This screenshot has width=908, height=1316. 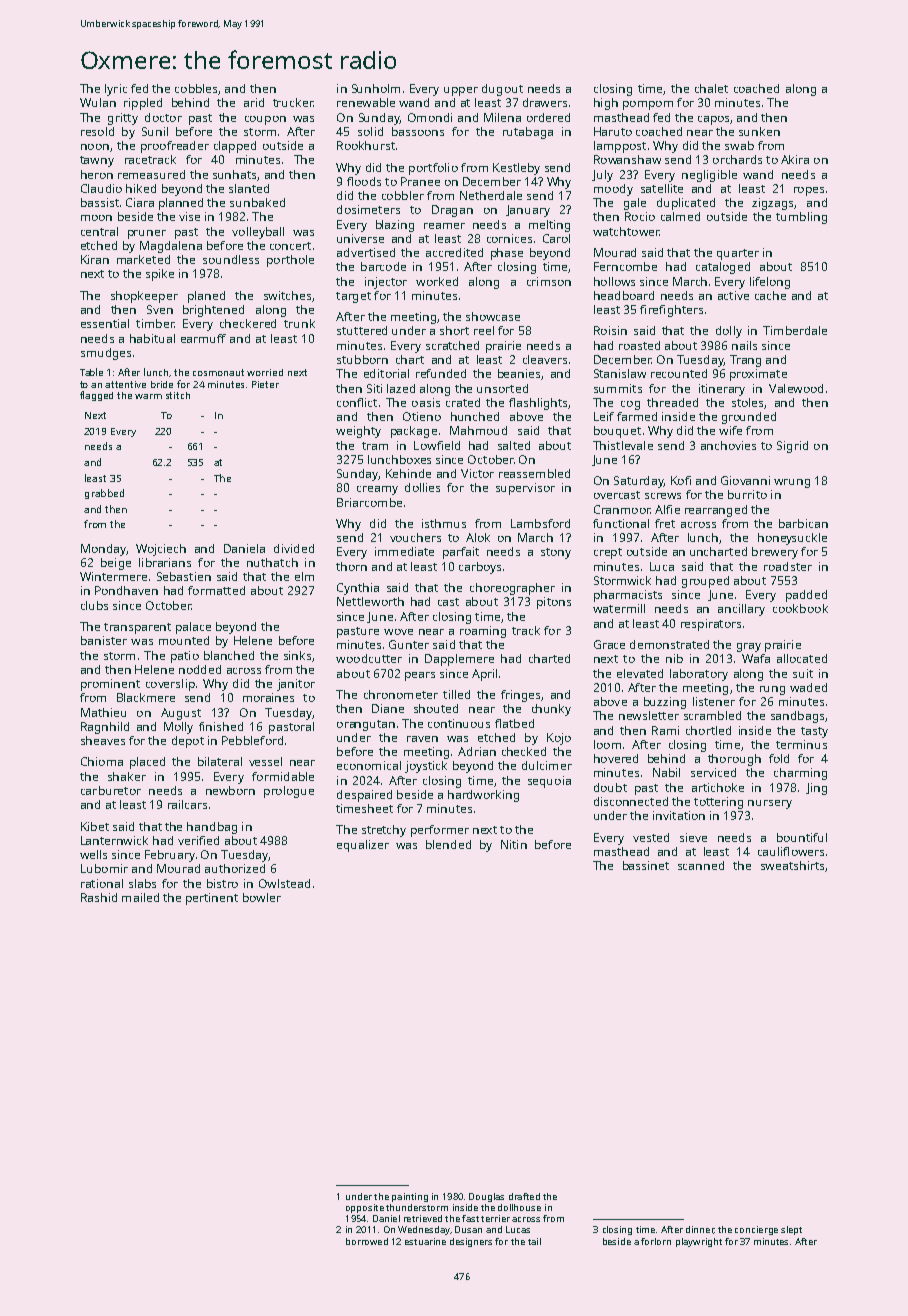 What do you see at coordinates (802, 837) in the screenshot?
I see `bountiful` at bounding box center [802, 837].
